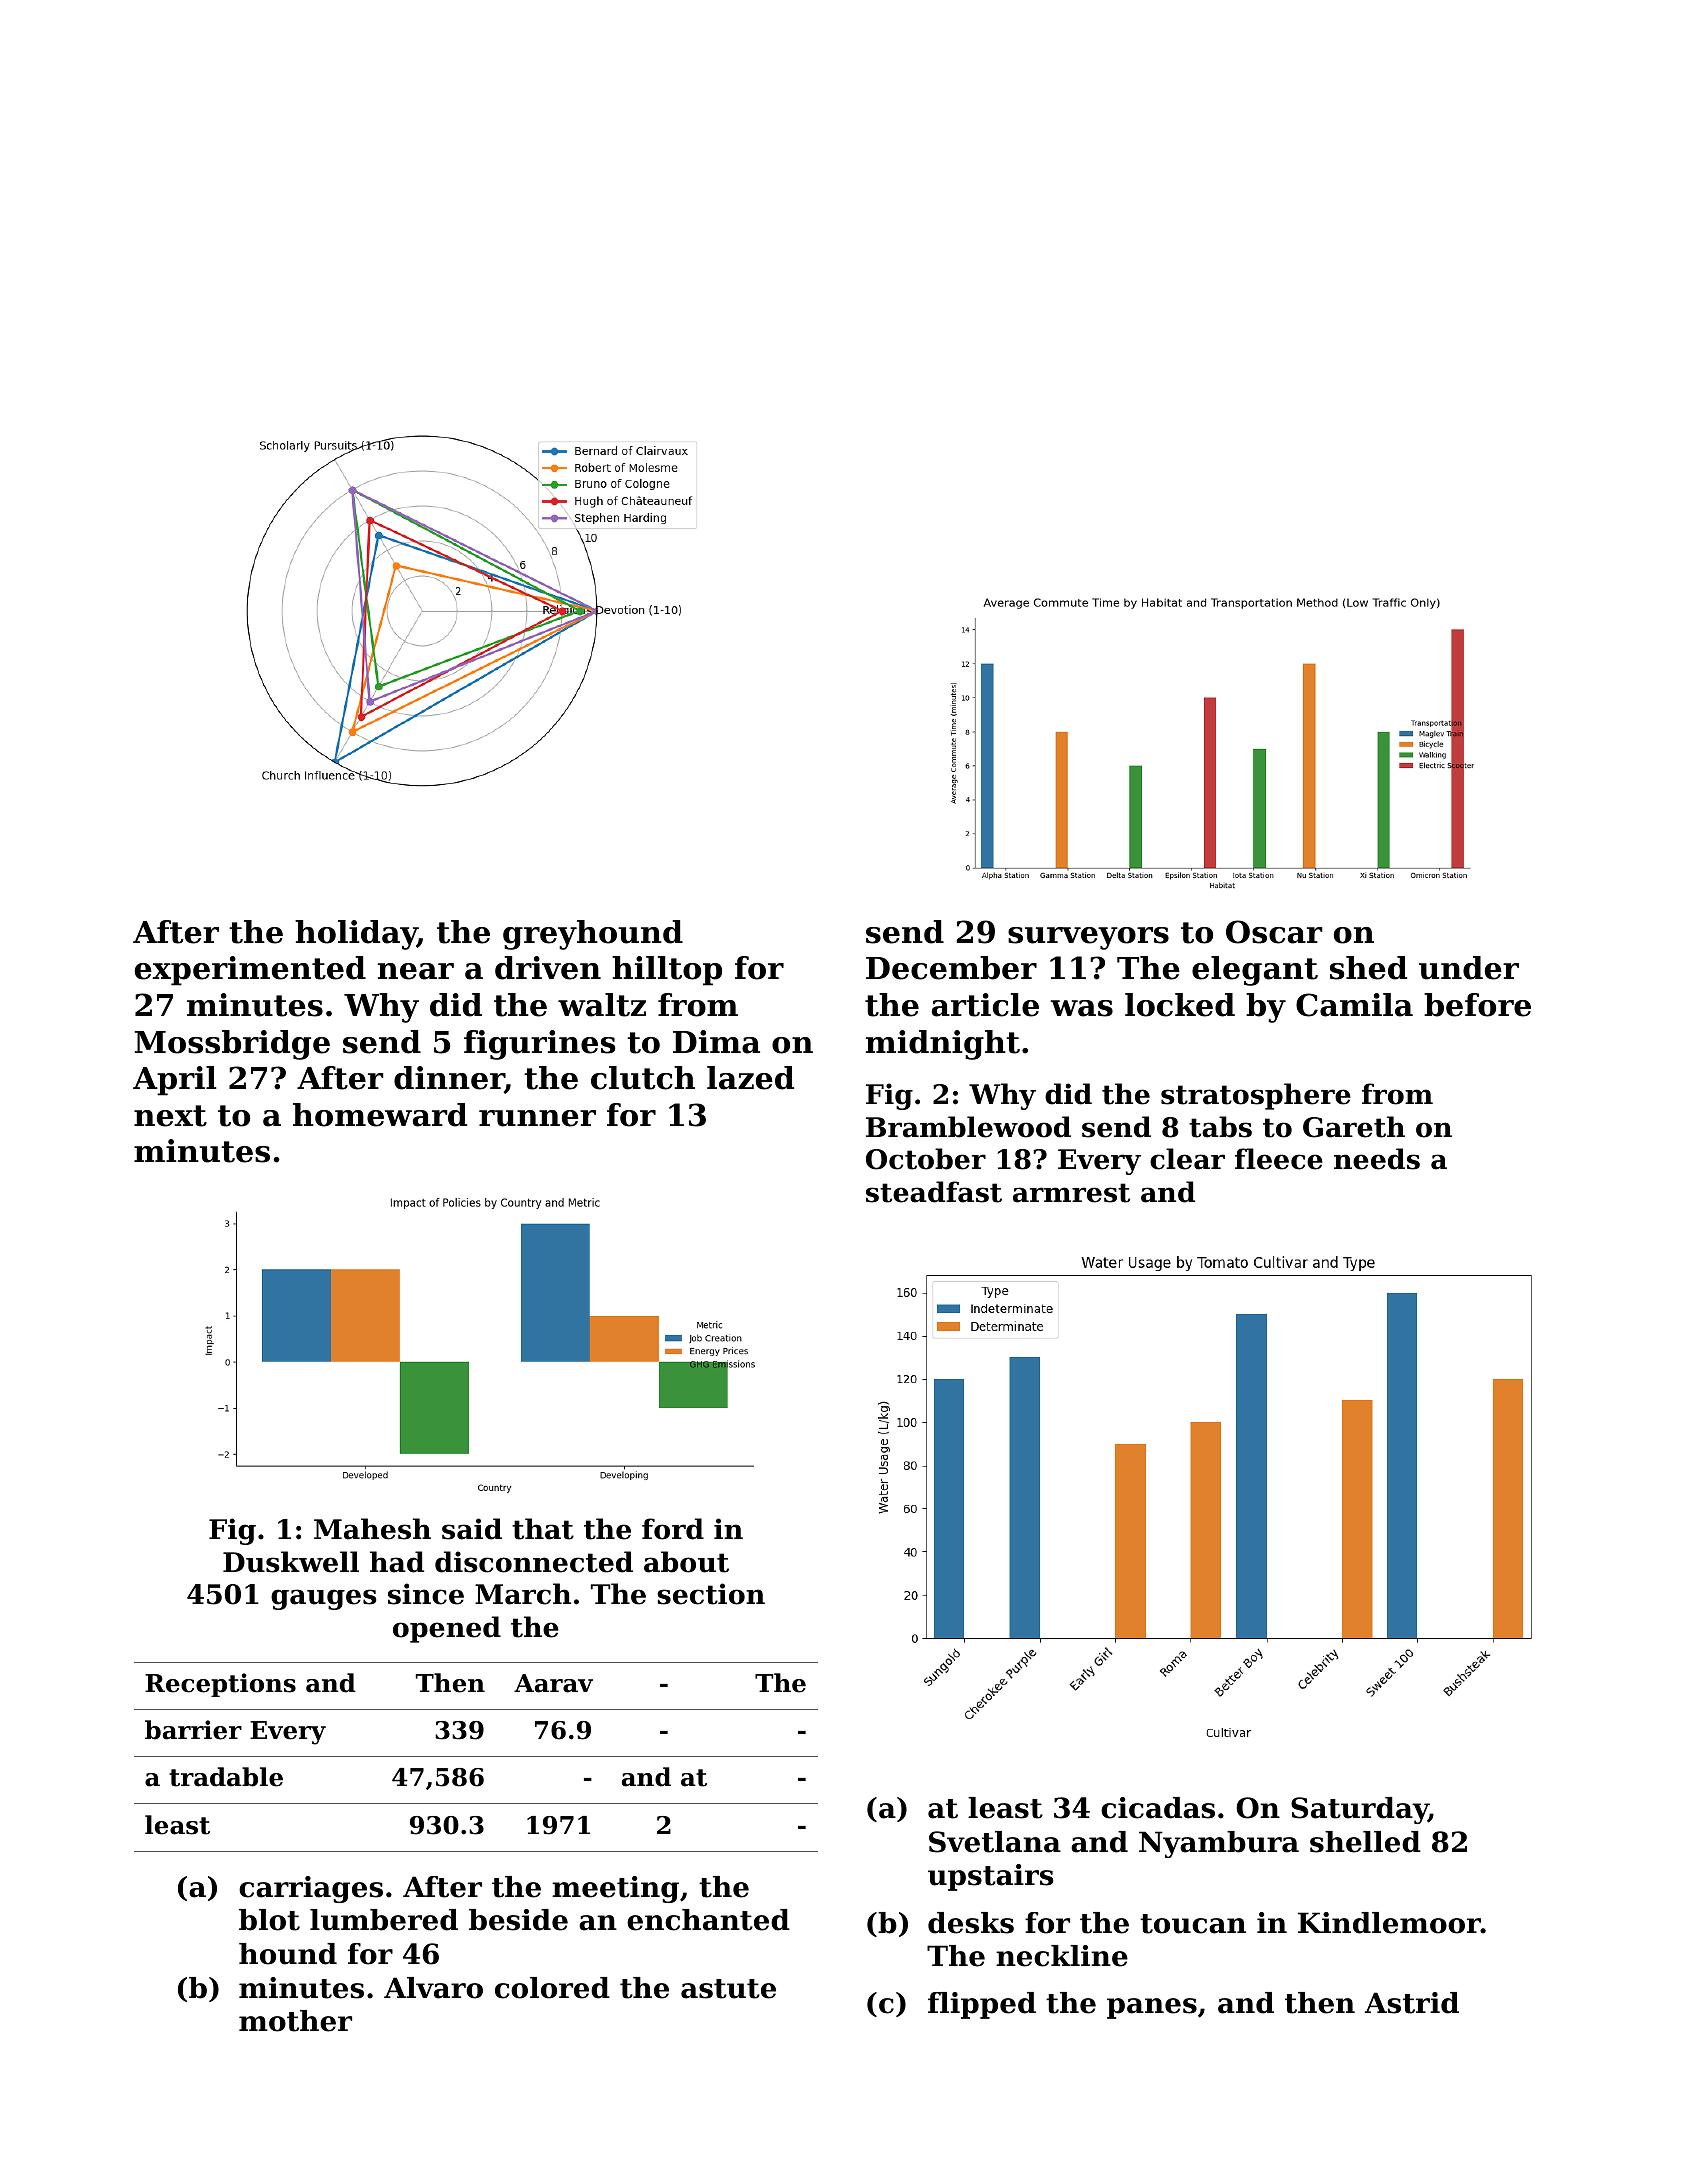  I want to click on near, so click(416, 971).
